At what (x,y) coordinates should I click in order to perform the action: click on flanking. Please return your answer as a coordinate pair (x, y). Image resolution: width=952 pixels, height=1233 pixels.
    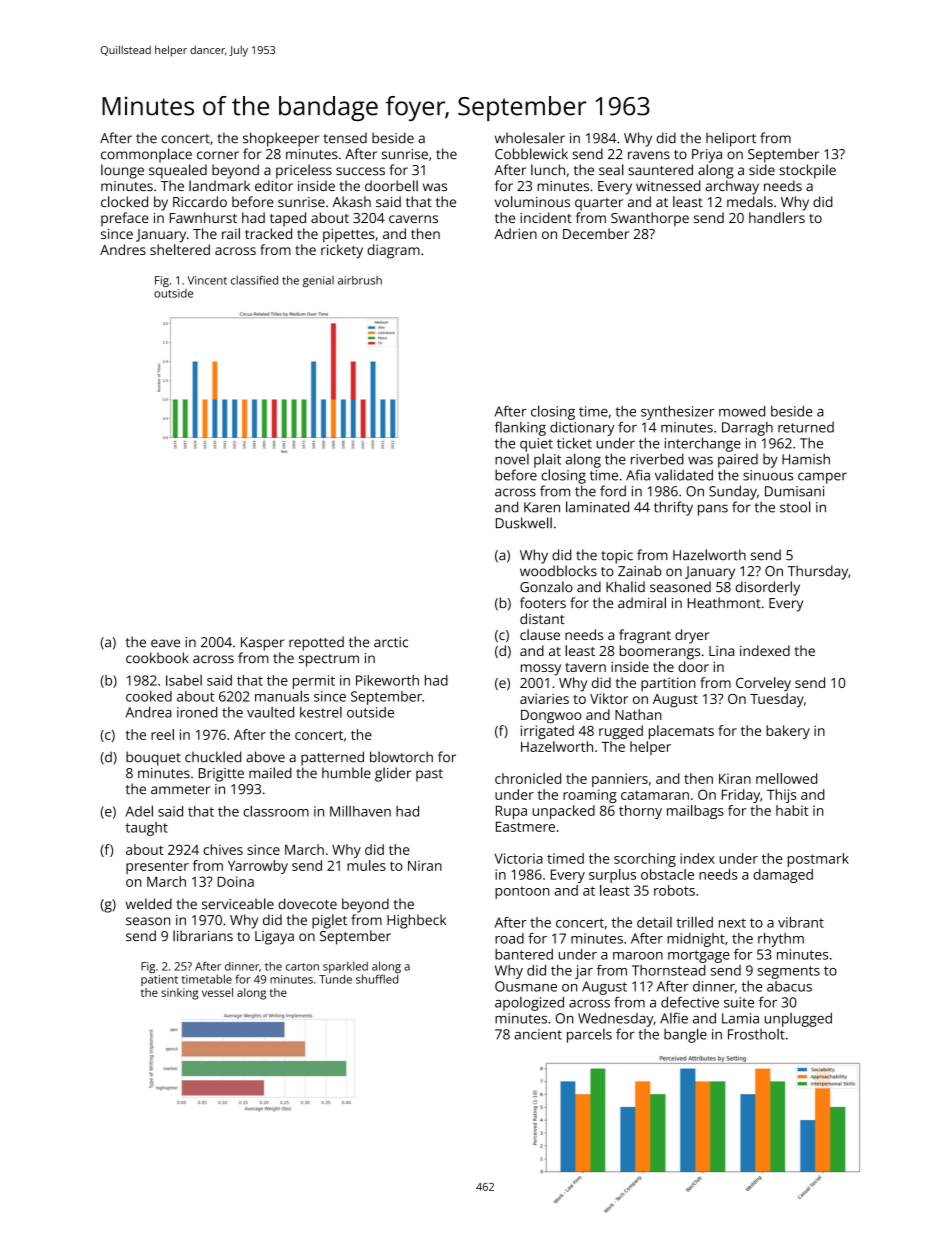
    Looking at the image, I should click on (520, 428).
